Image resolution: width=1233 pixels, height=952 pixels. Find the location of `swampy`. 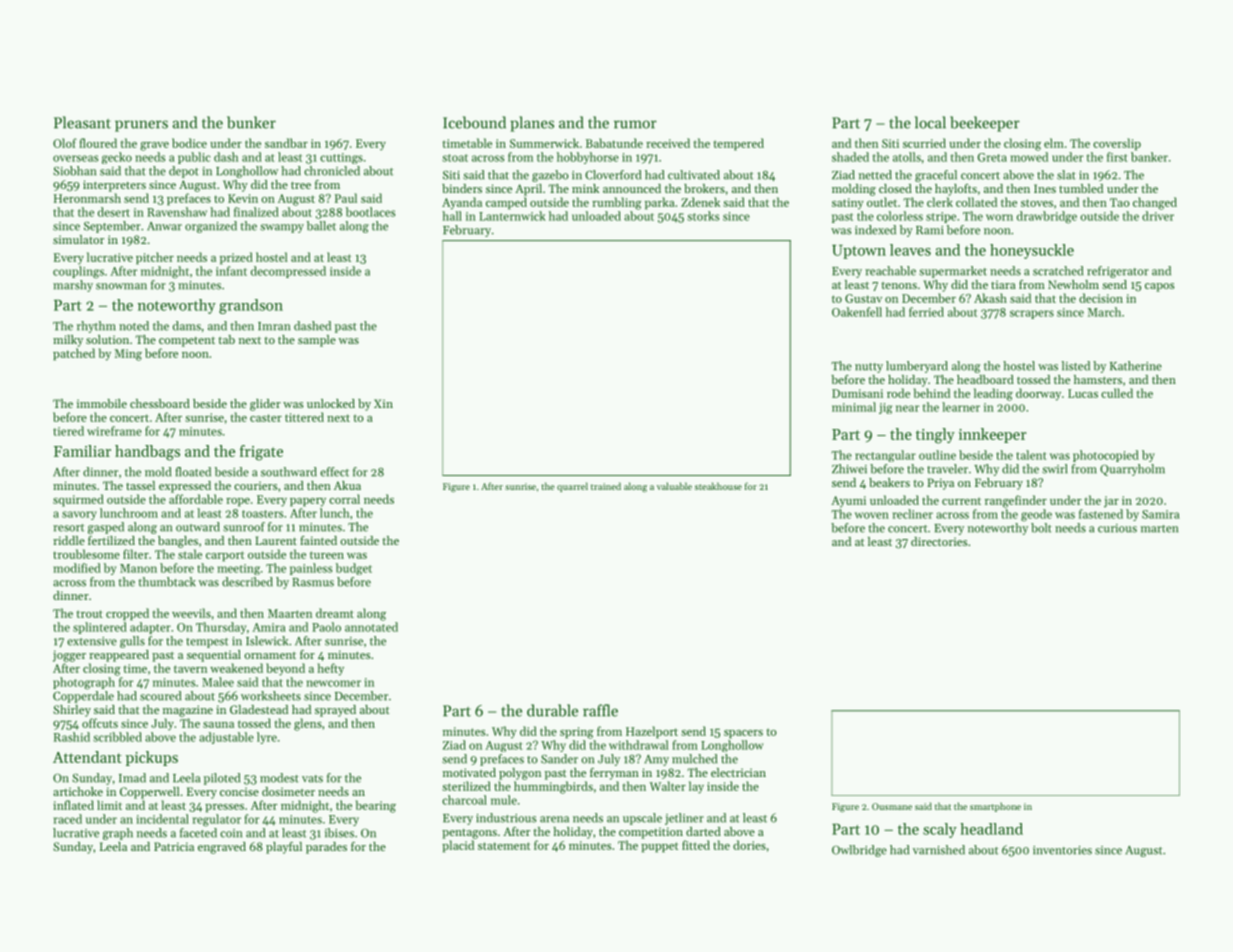

swampy is located at coordinates (282, 228).
